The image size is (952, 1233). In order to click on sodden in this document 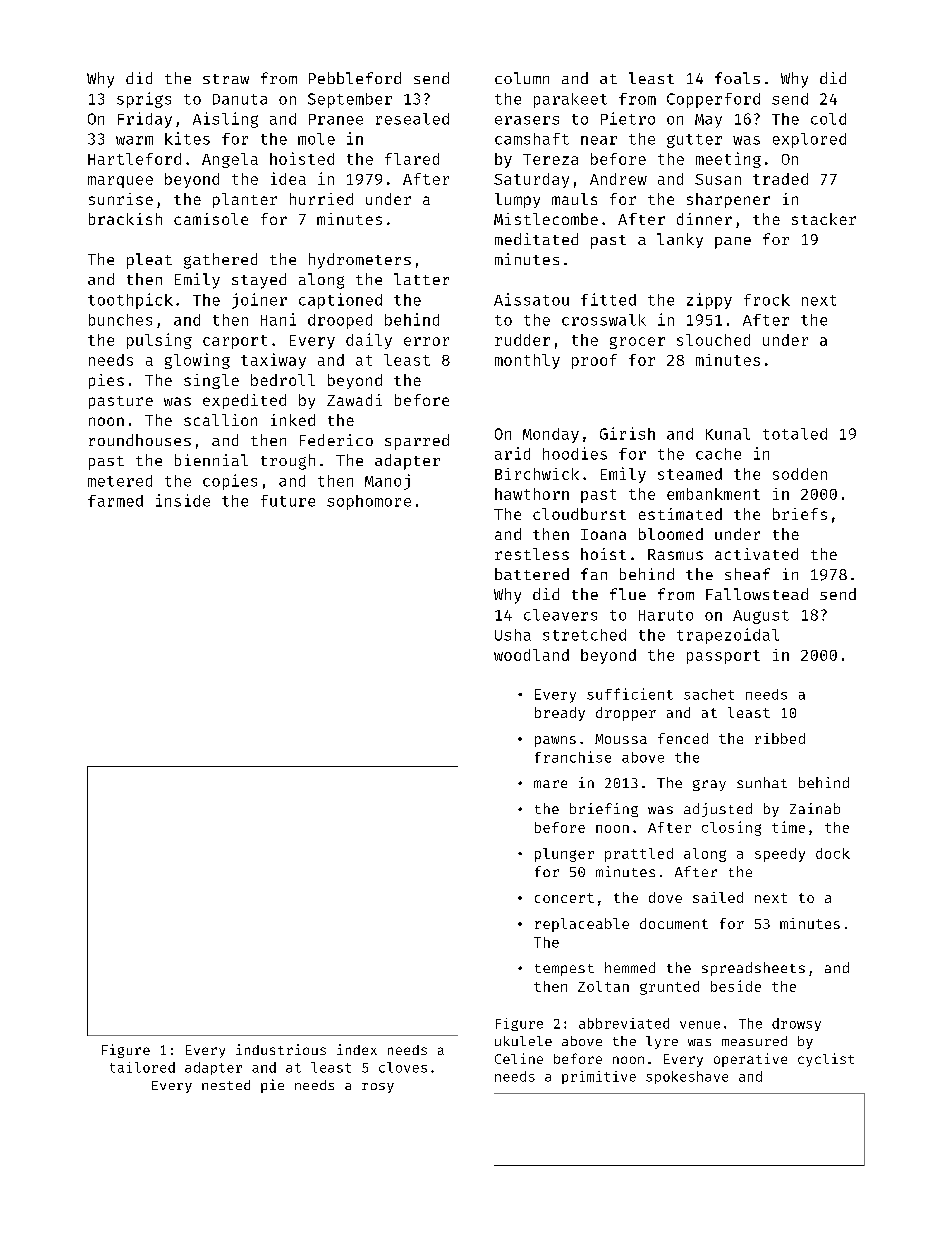, I will do `click(800, 474)`.
